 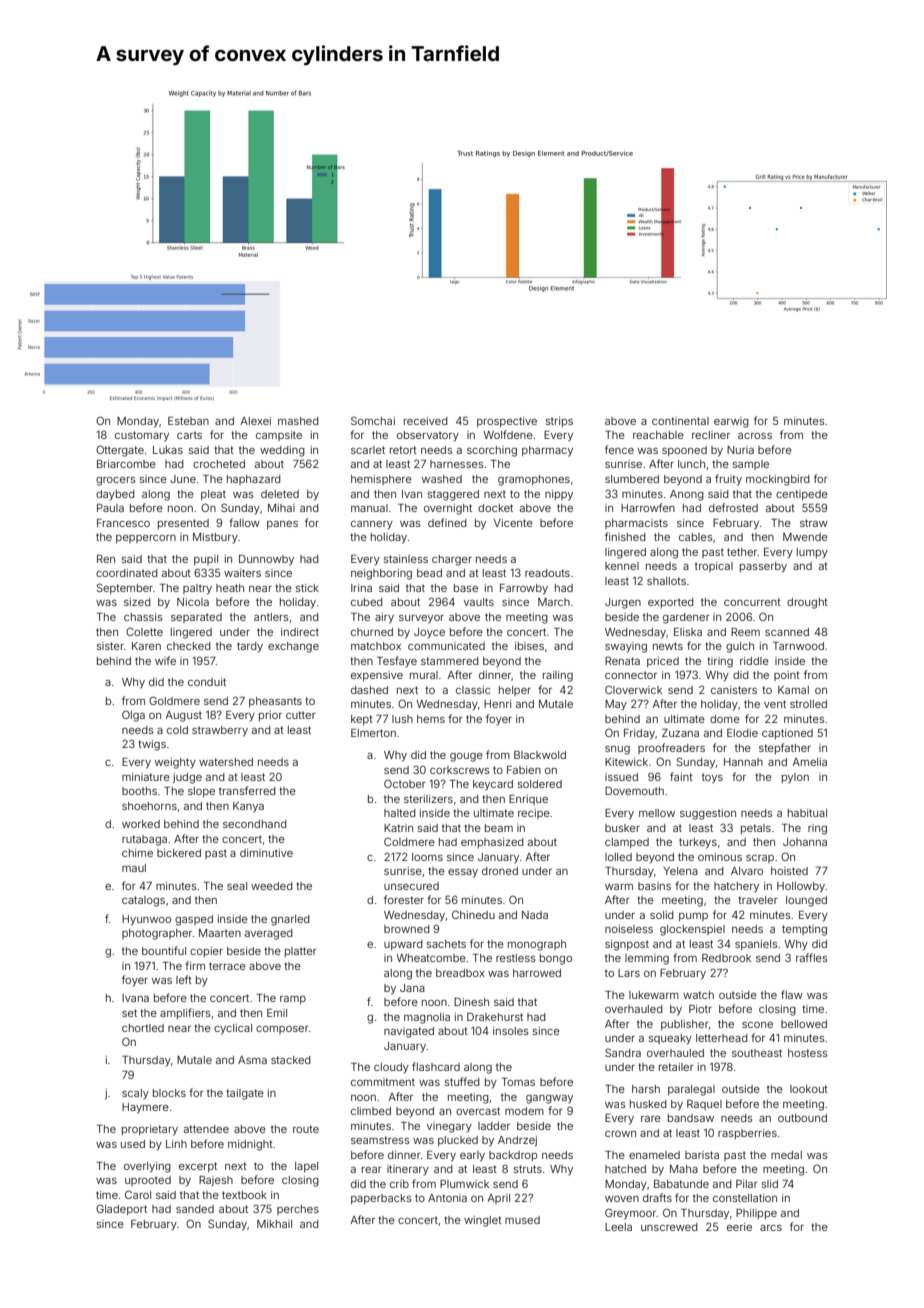 What do you see at coordinates (547, 573) in the screenshot?
I see `readouts` at bounding box center [547, 573].
